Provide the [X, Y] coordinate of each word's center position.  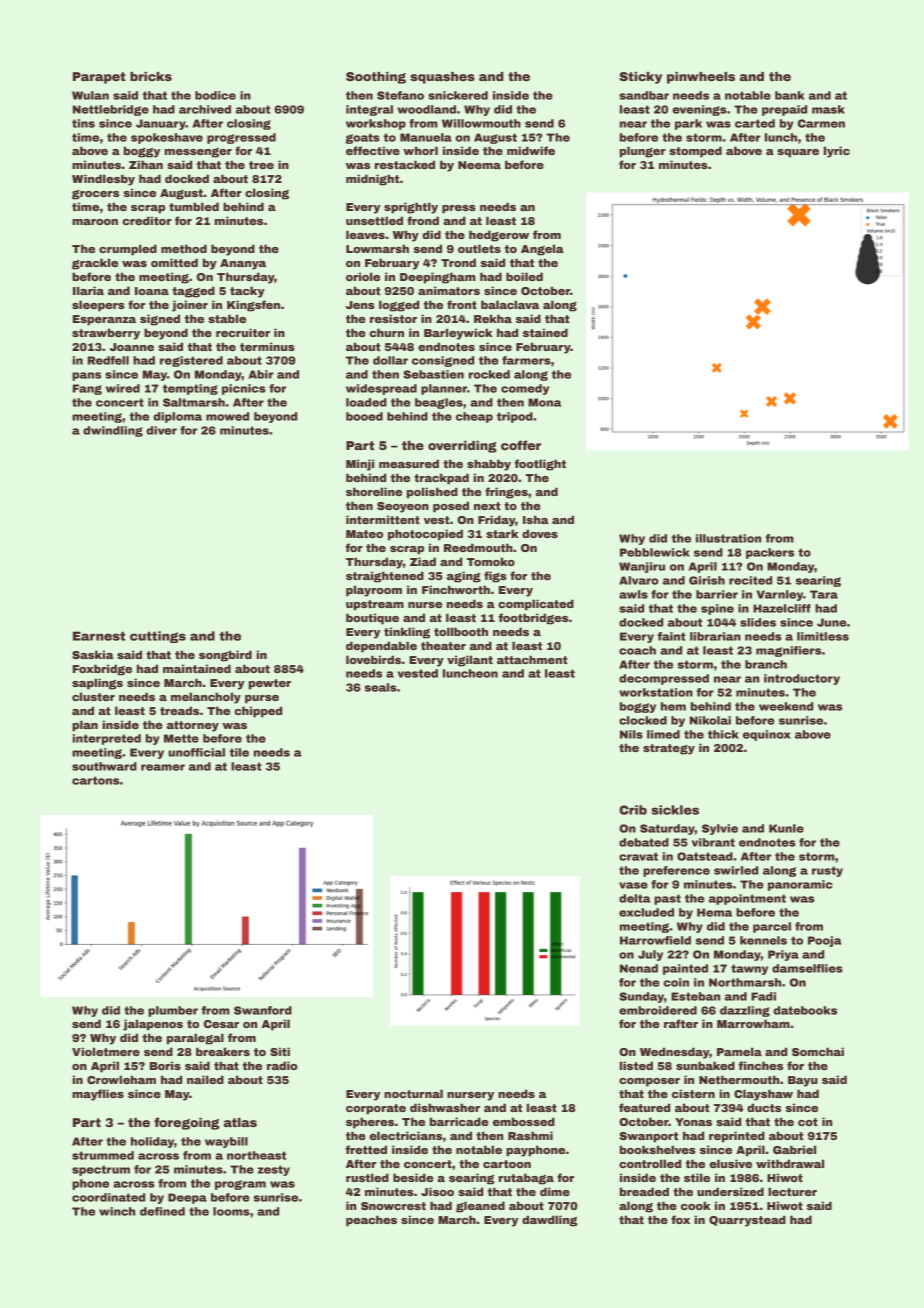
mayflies [98, 1095]
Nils [631, 734]
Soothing [376, 78]
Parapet [99, 78]
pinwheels [701, 78]
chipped [258, 712]
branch [766, 664]
